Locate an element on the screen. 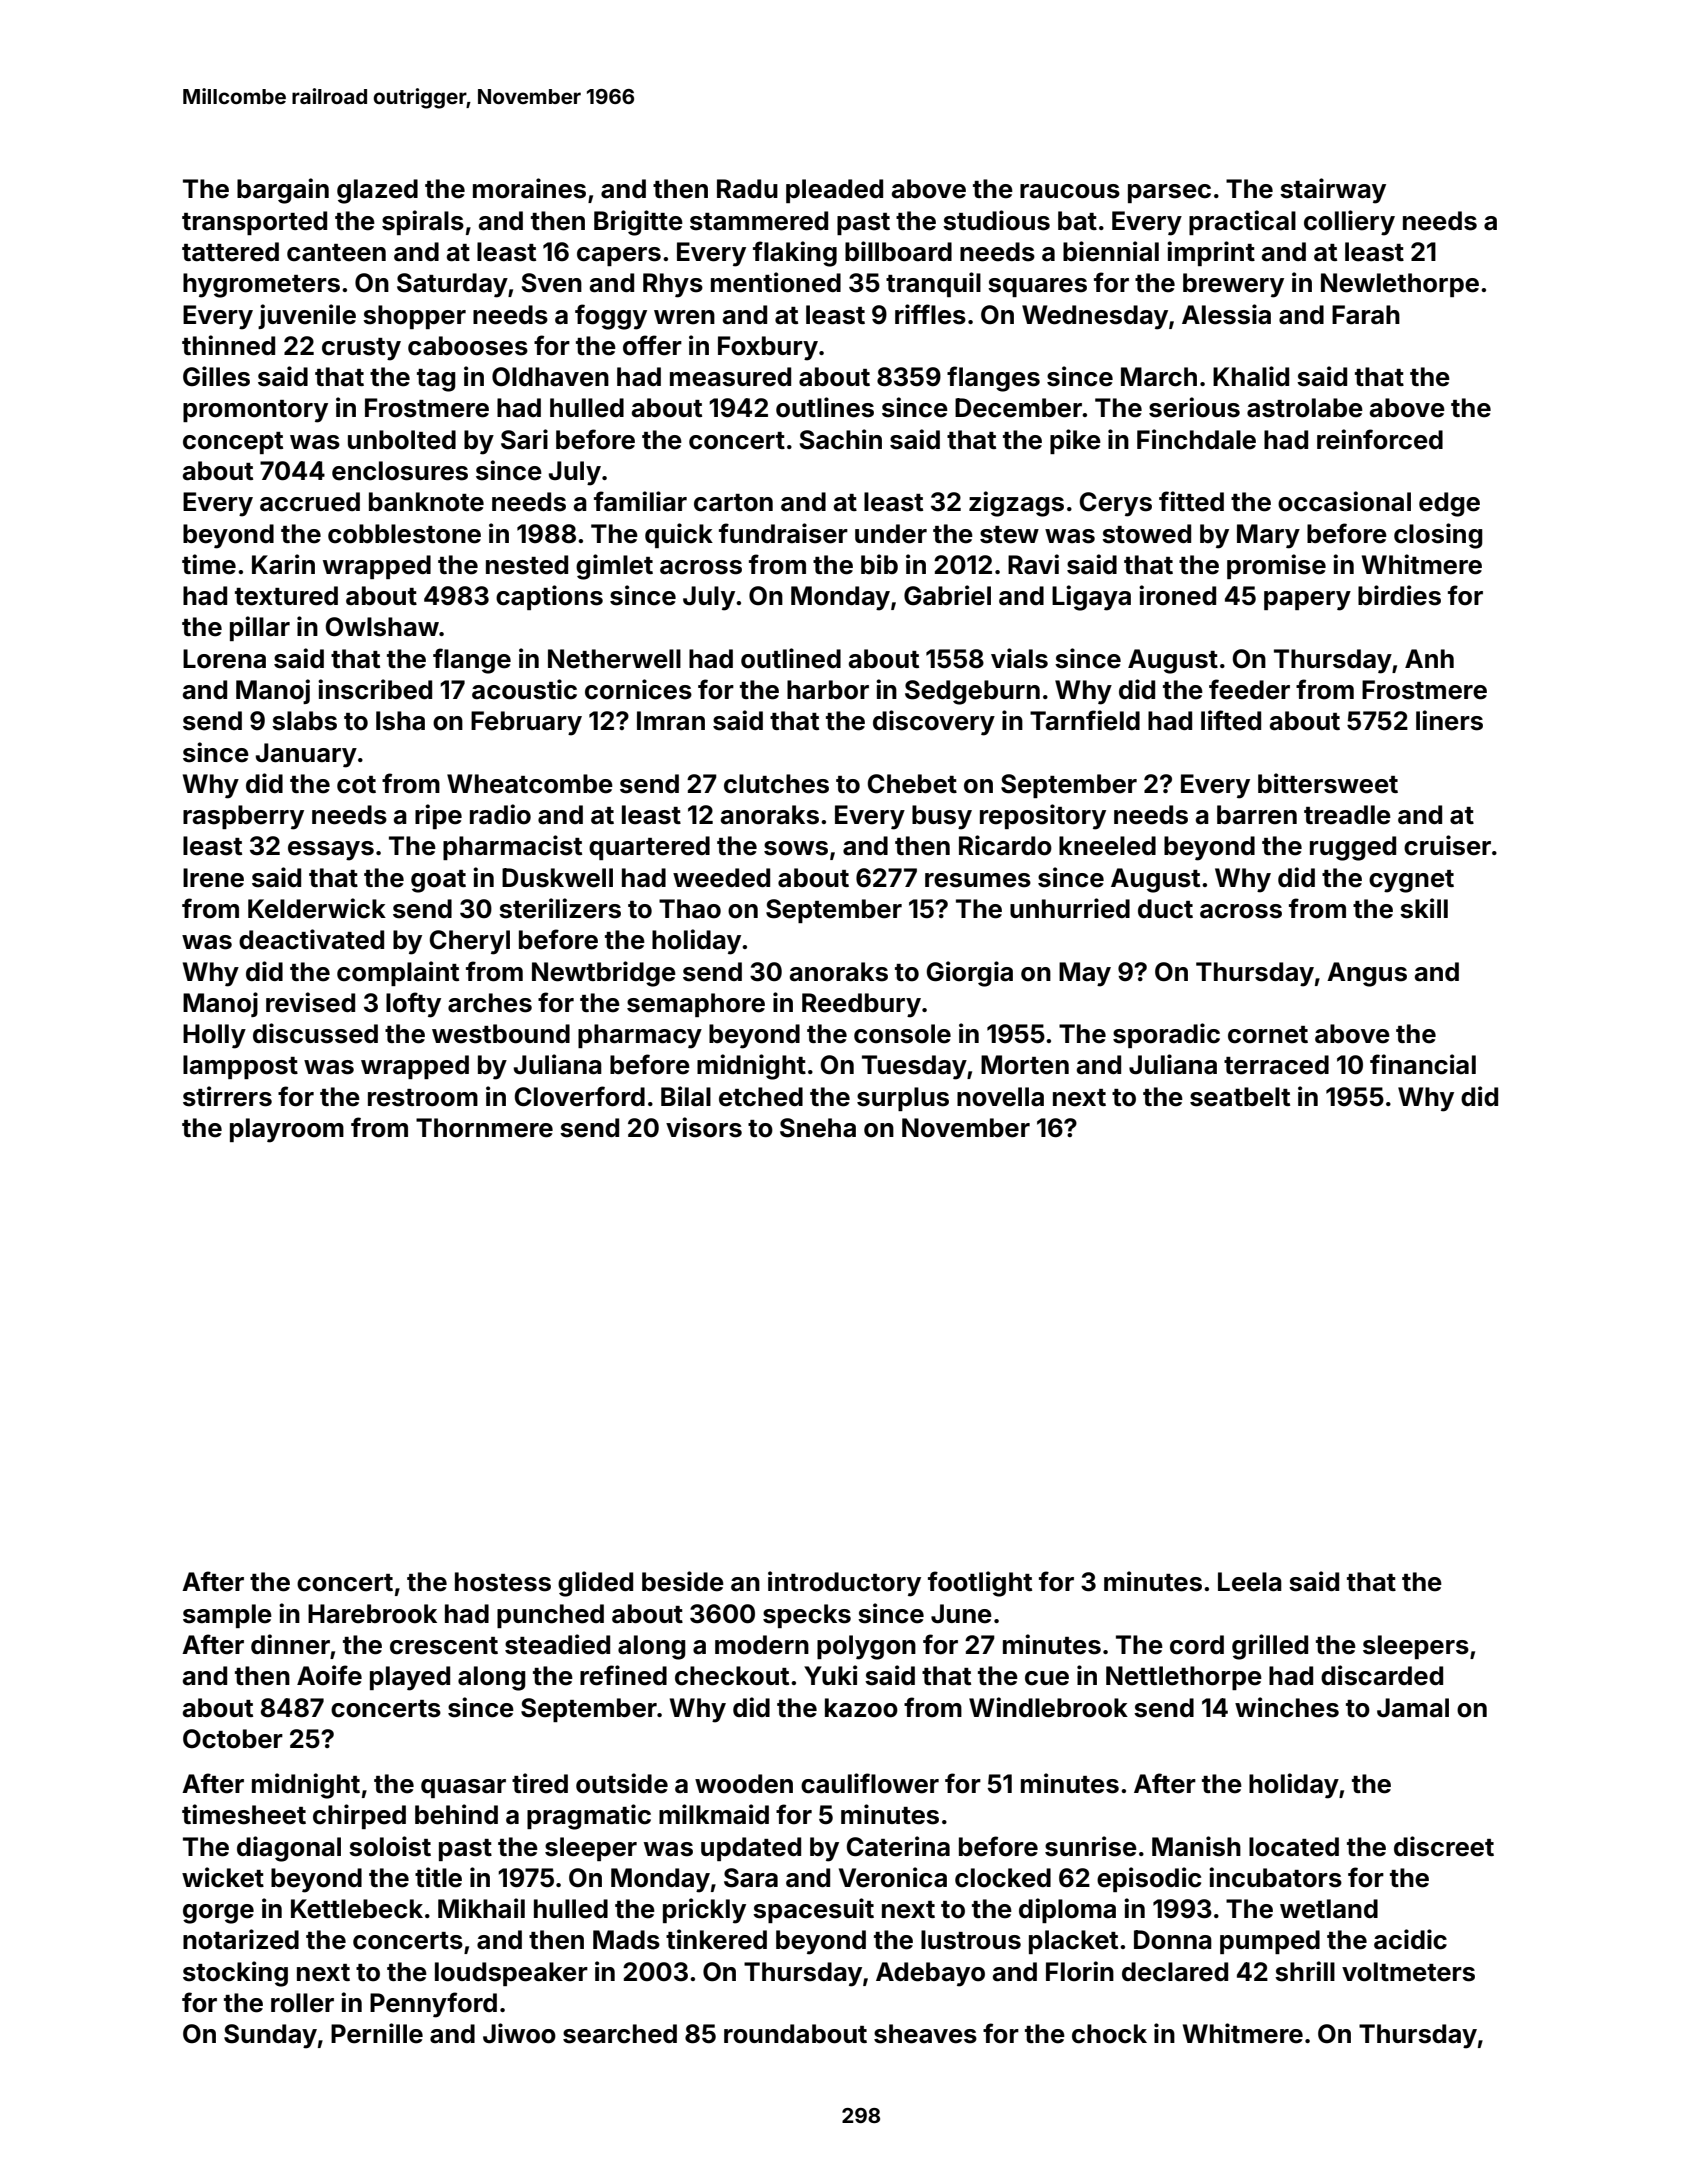  colliery is located at coordinates (1349, 223).
